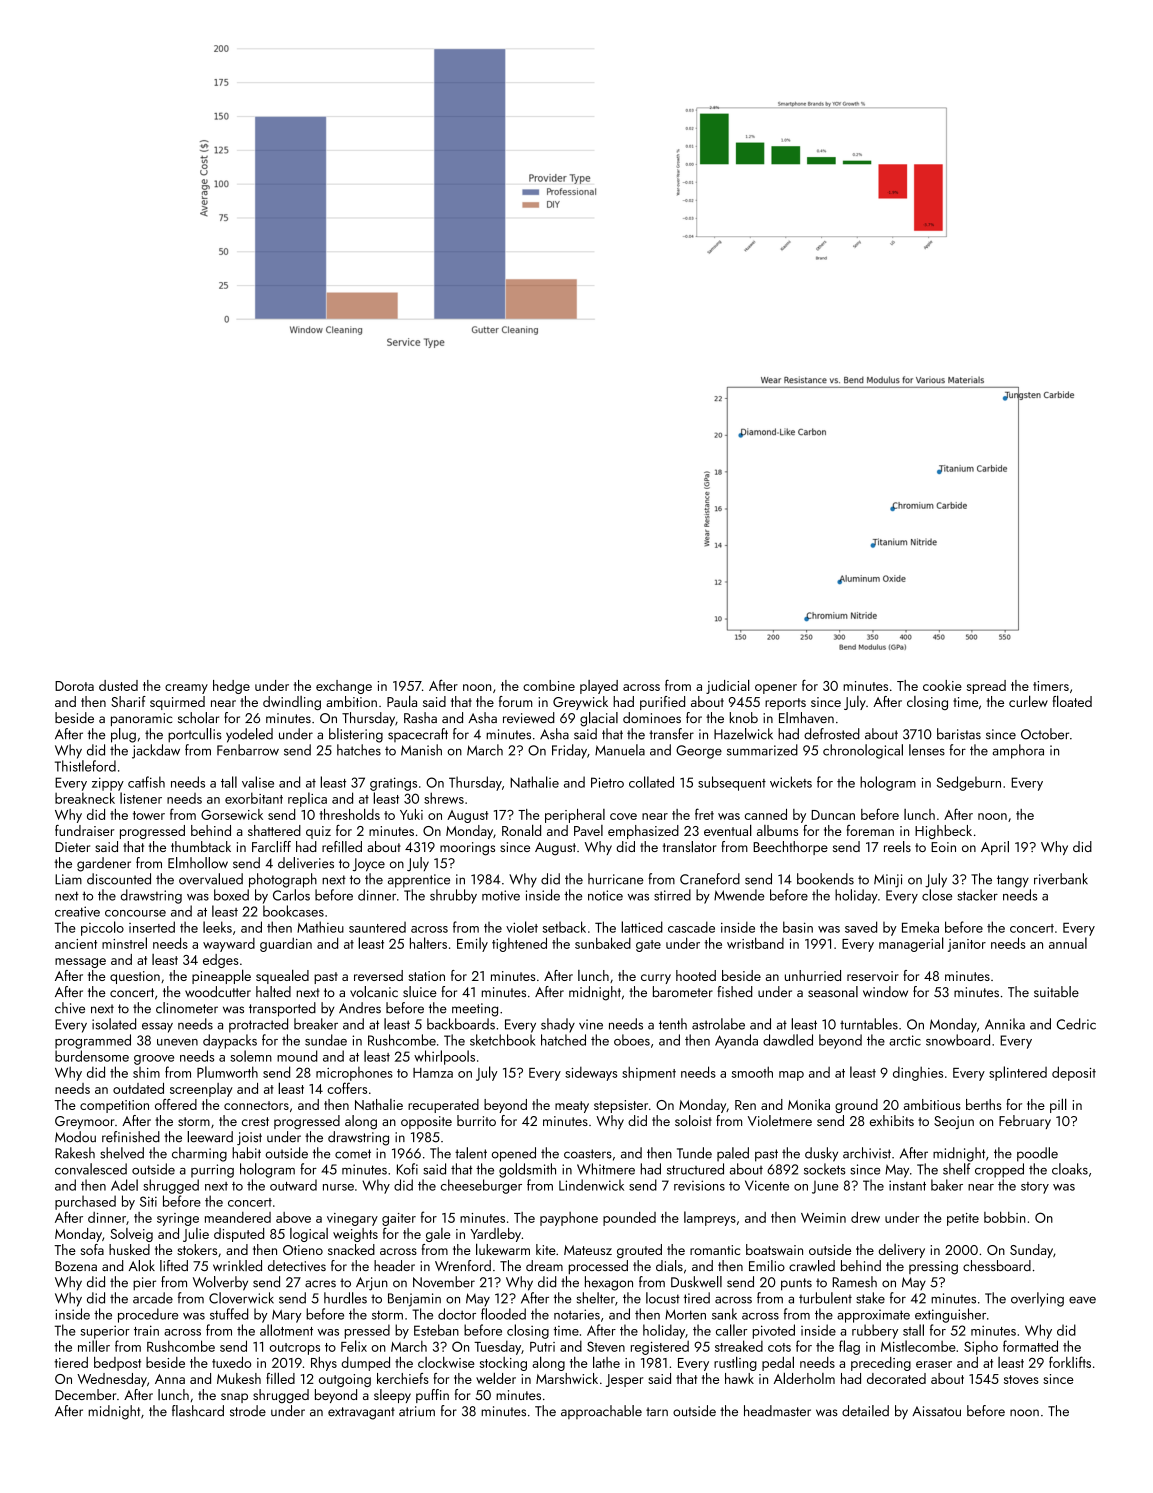  Describe the element at coordinates (344, 687) in the screenshot. I see `exchange` at that location.
